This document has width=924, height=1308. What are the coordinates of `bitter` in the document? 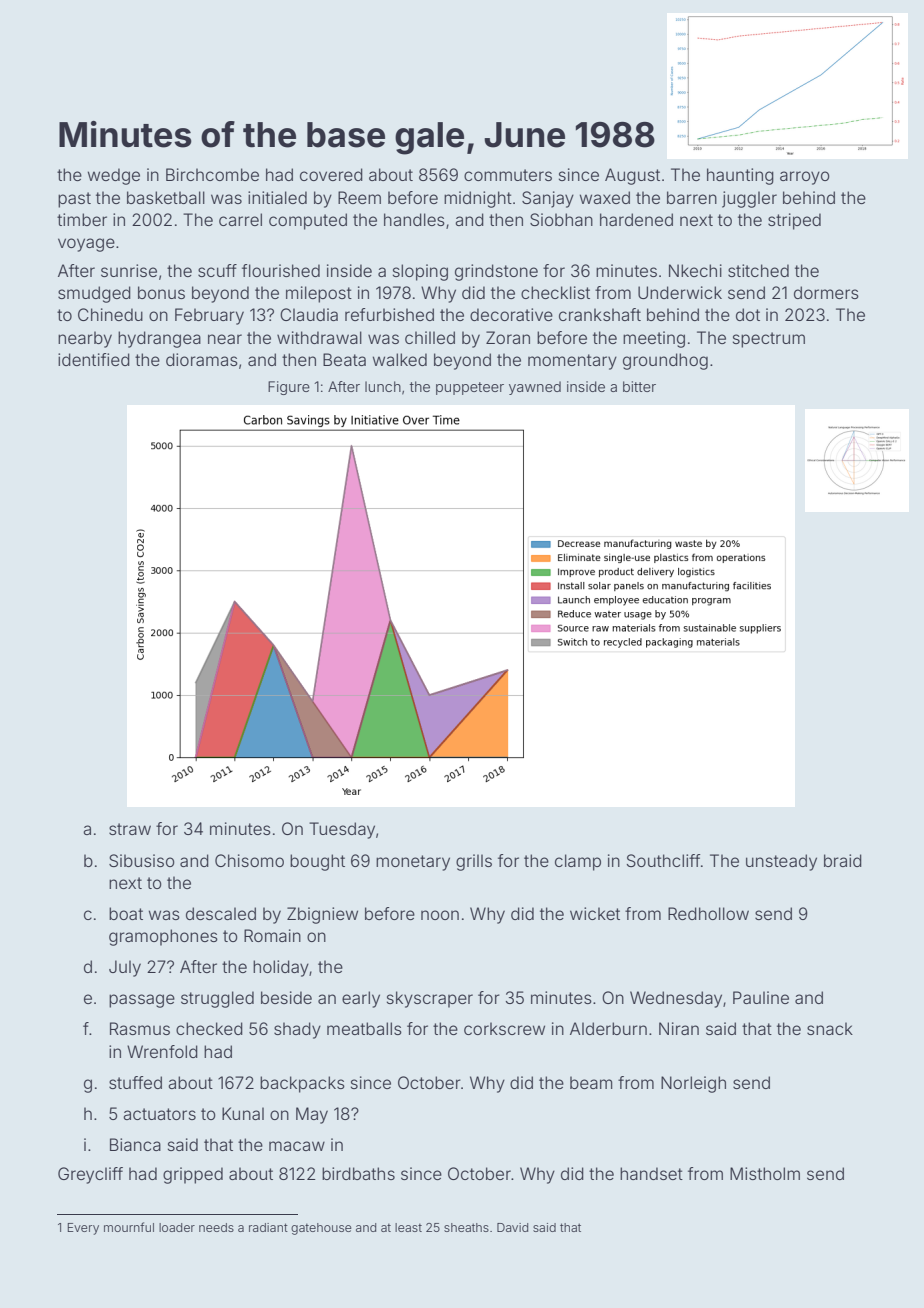 It's located at (639, 386).
